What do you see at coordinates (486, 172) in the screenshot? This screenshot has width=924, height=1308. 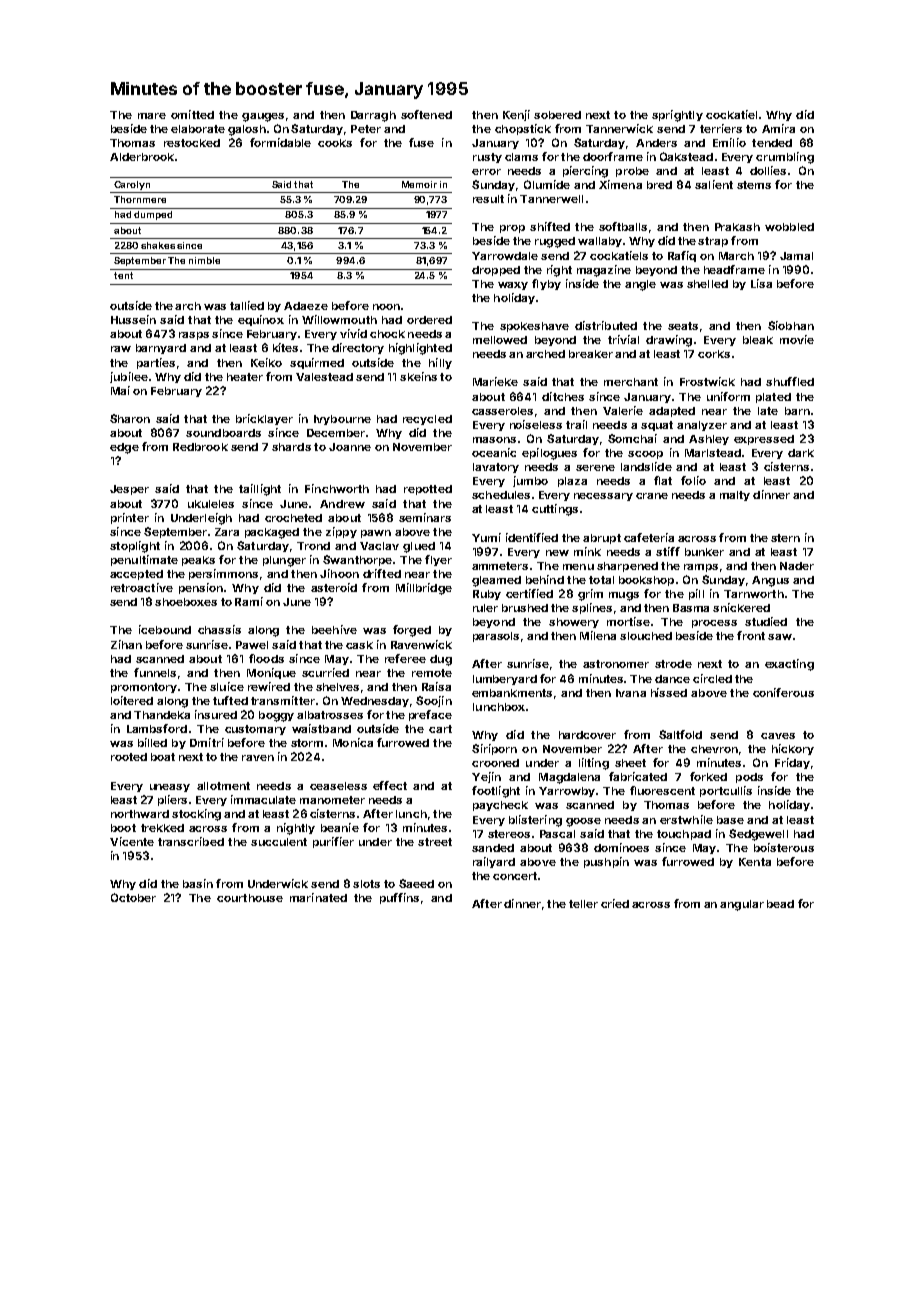 I see `error` at bounding box center [486, 172].
